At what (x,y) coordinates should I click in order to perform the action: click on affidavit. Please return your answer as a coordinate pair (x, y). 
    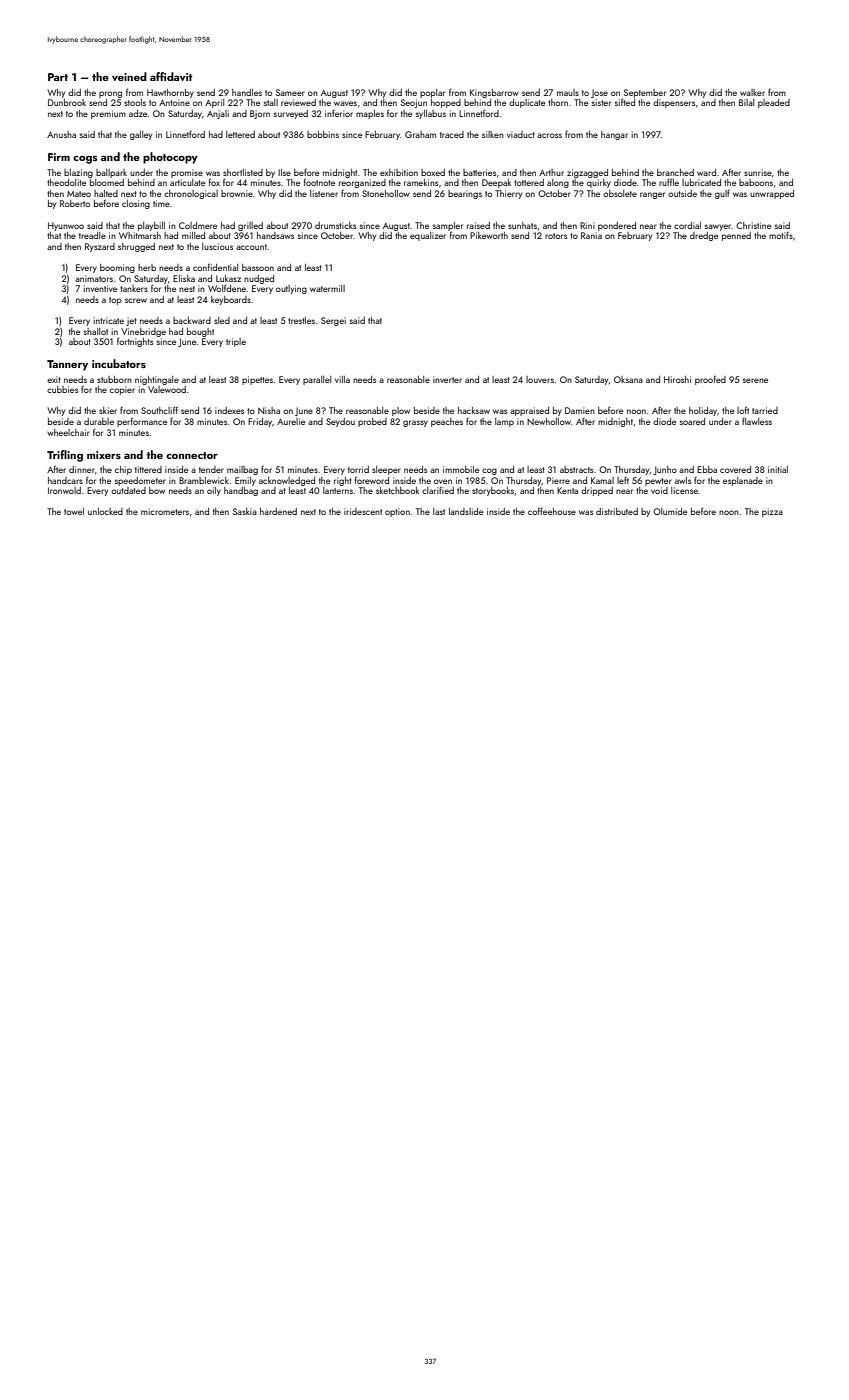
    Looking at the image, I should click on (171, 76).
